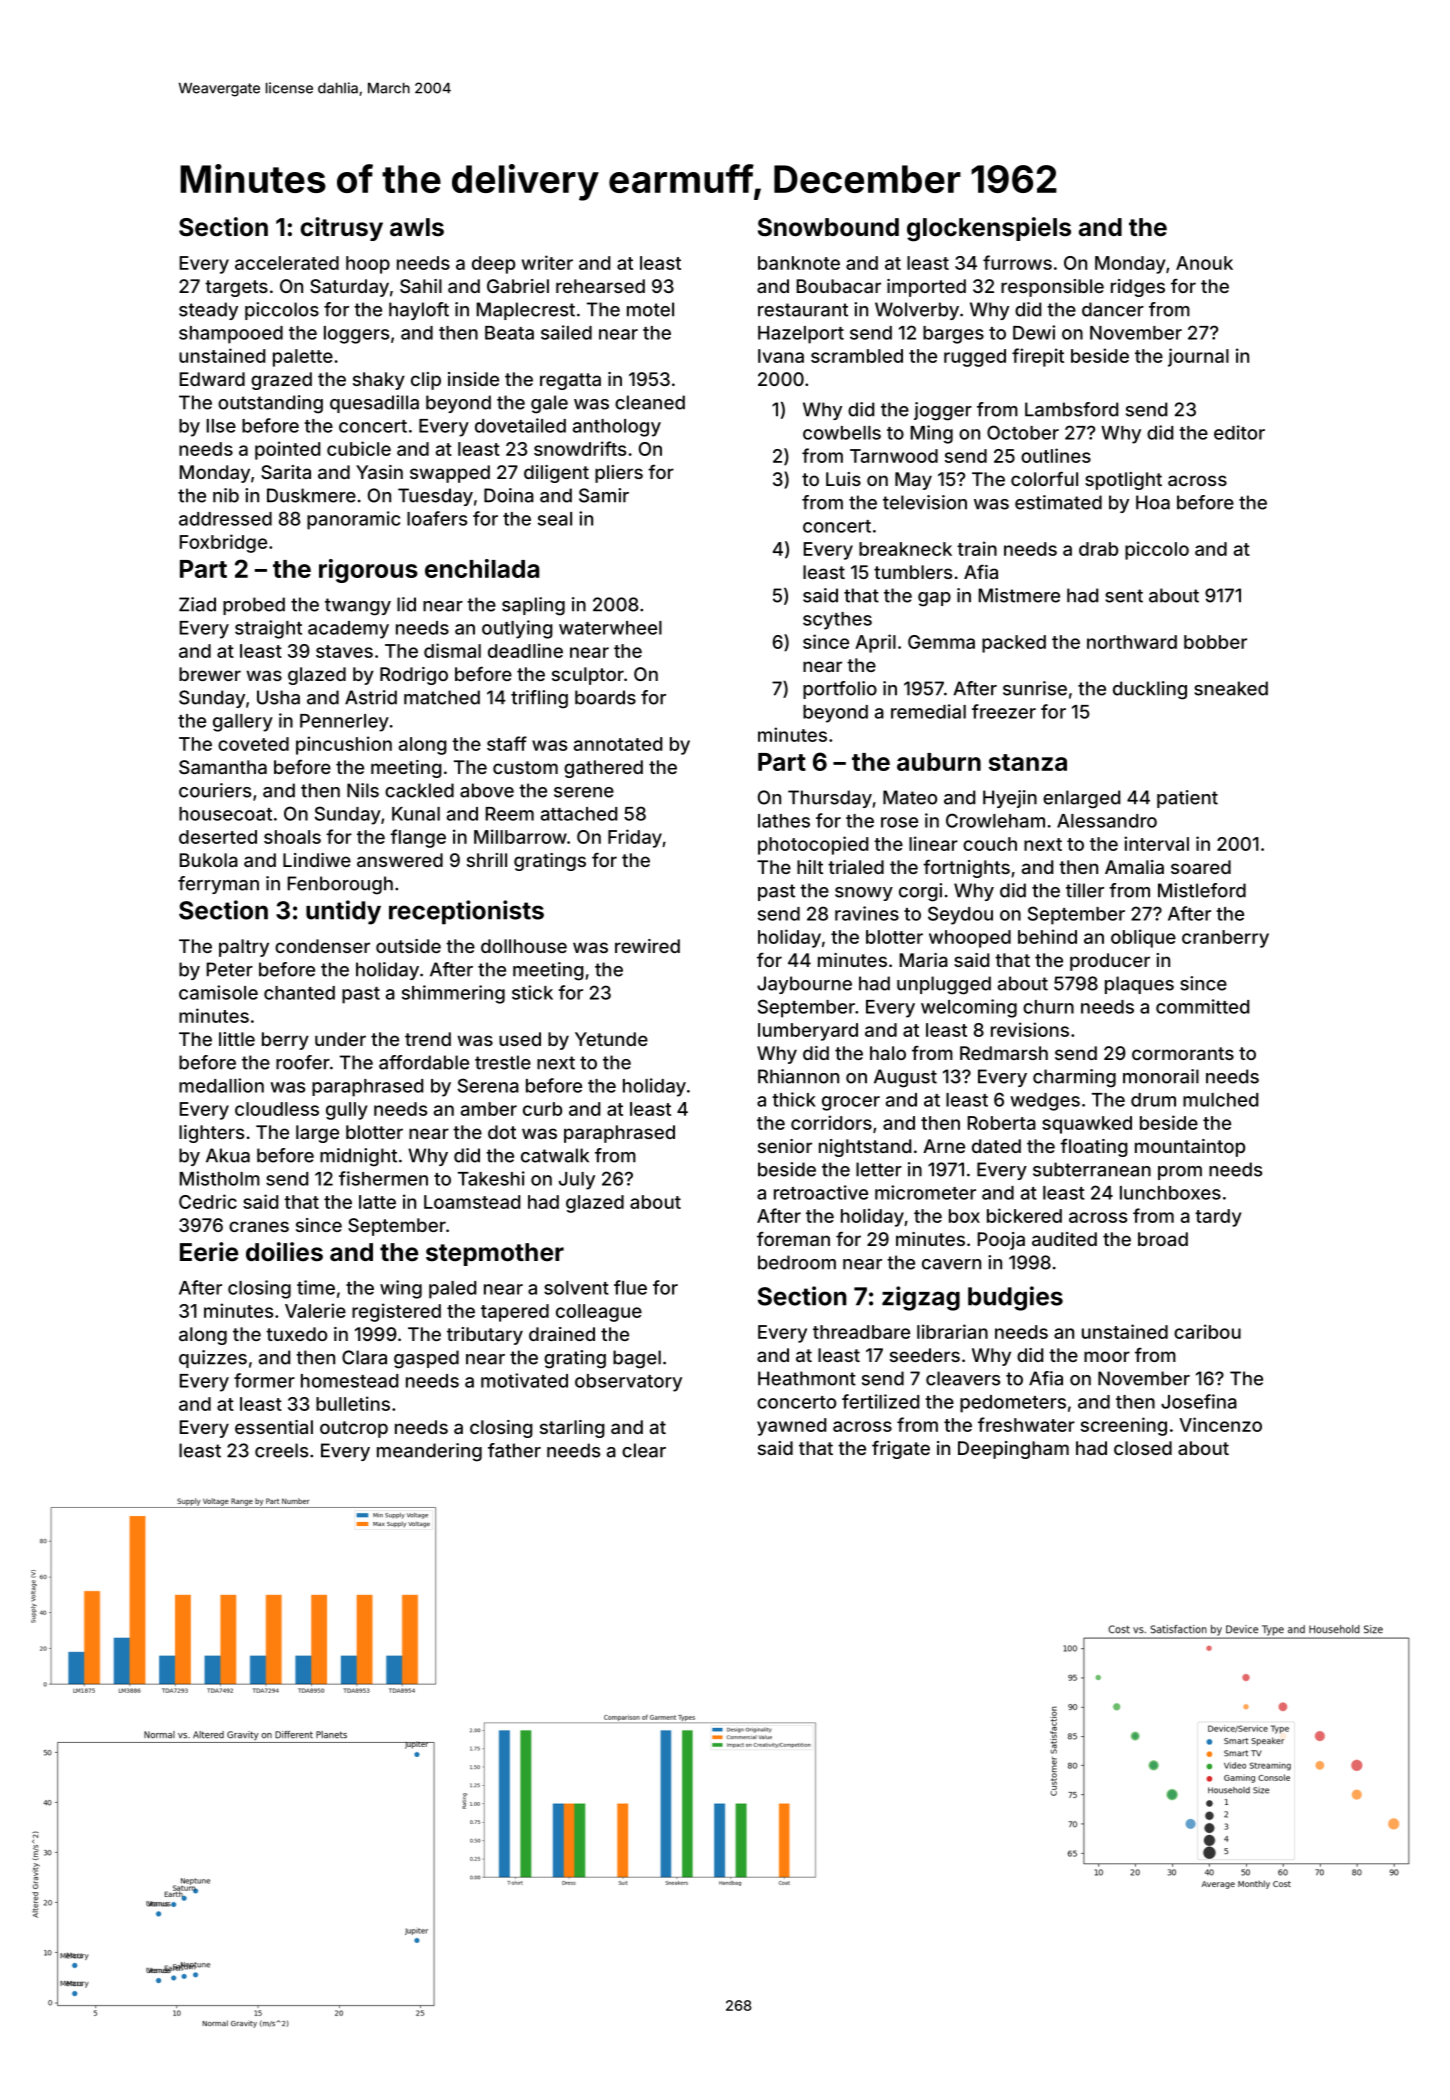 The width and height of the screenshot is (1450, 2100). What do you see at coordinates (1204, 263) in the screenshot?
I see `Anouk` at bounding box center [1204, 263].
